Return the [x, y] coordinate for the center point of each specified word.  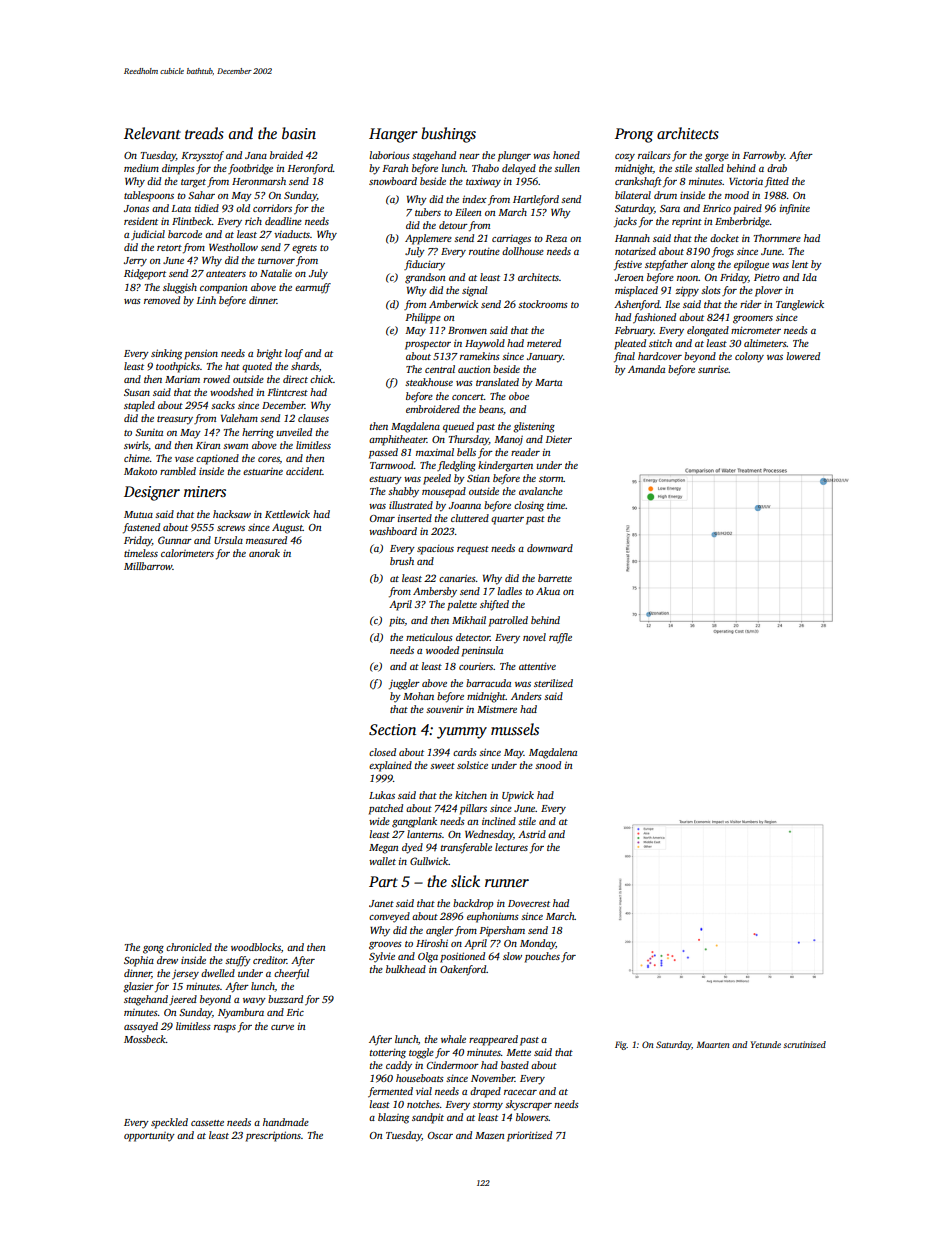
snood [548, 765]
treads [204, 133]
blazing [393, 1118]
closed [382, 752]
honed [566, 155]
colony [749, 357]
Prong [634, 135]
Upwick [518, 796]
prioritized [529, 1136]
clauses [313, 418]
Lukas [382, 795]
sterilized [553, 683]
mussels [515, 729]
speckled [169, 1123]
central [440, 369]
